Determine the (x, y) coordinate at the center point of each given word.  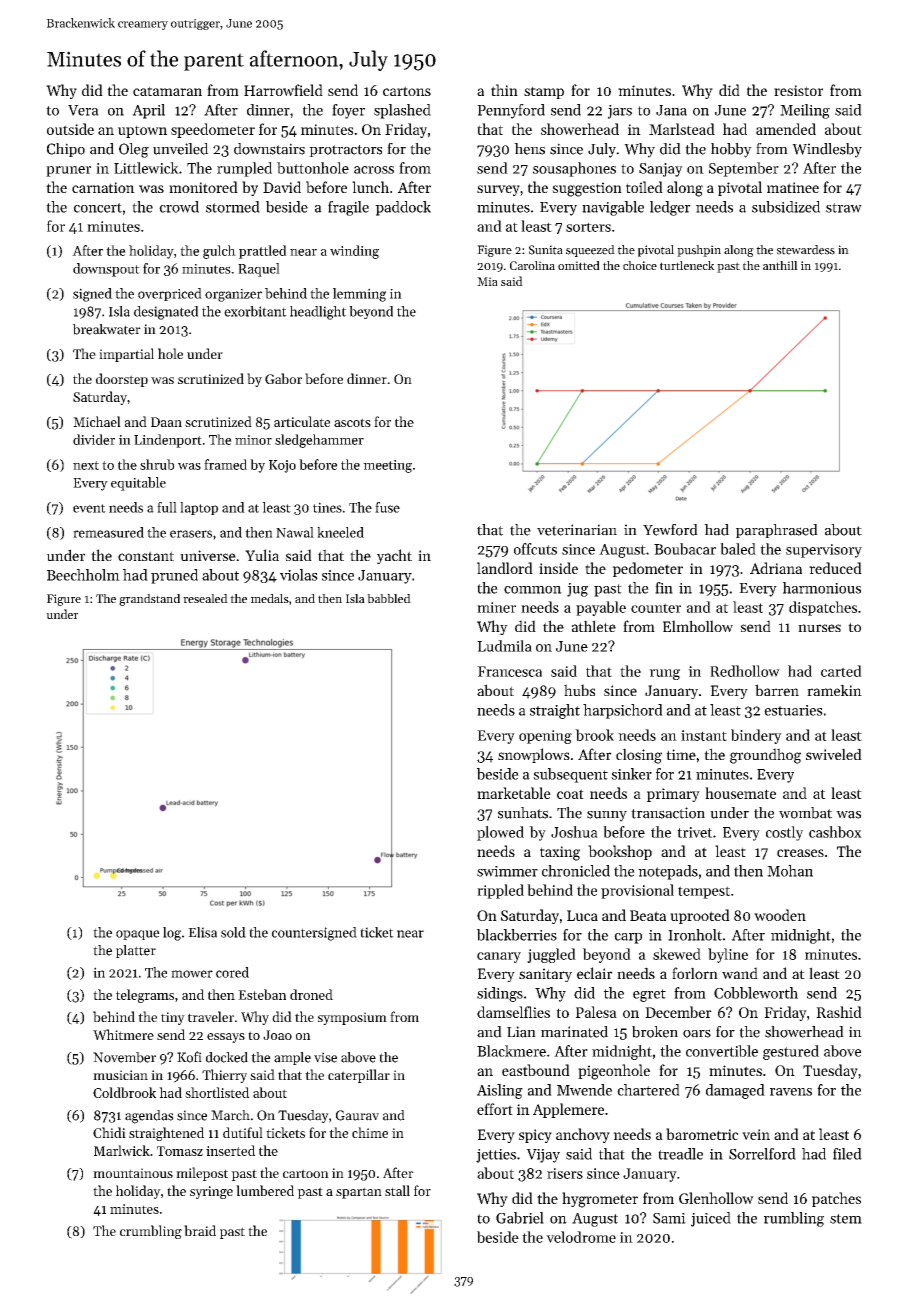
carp (628, 938)
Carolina (532, 265)
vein (756, 1134)
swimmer (507, 871)
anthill (780, 265)
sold (233, 932)
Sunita (546, 250)
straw (844, 208)
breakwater (106, 329)
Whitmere (123, 1034)
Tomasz (180, 1151)
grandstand (149, 600)
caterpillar (359, 1076)
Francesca (509, 671)
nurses (819, 628)
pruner (68, 171)
